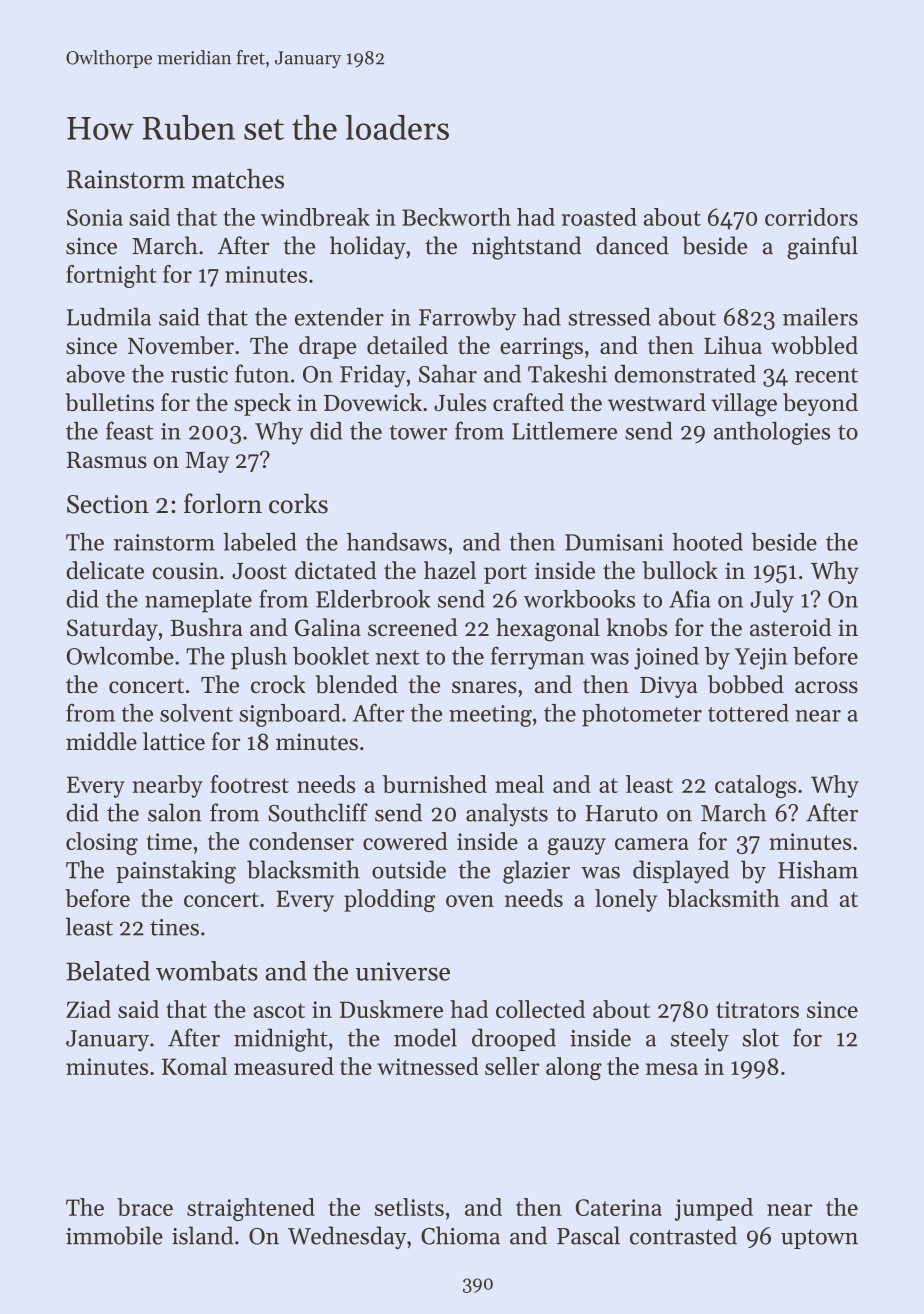 The width and height of the screenshot is (924, 1314). What do you see at coordinates (409, 1207) in the screenshot?
I see `setlists` at bounding box center [409, 1207].
